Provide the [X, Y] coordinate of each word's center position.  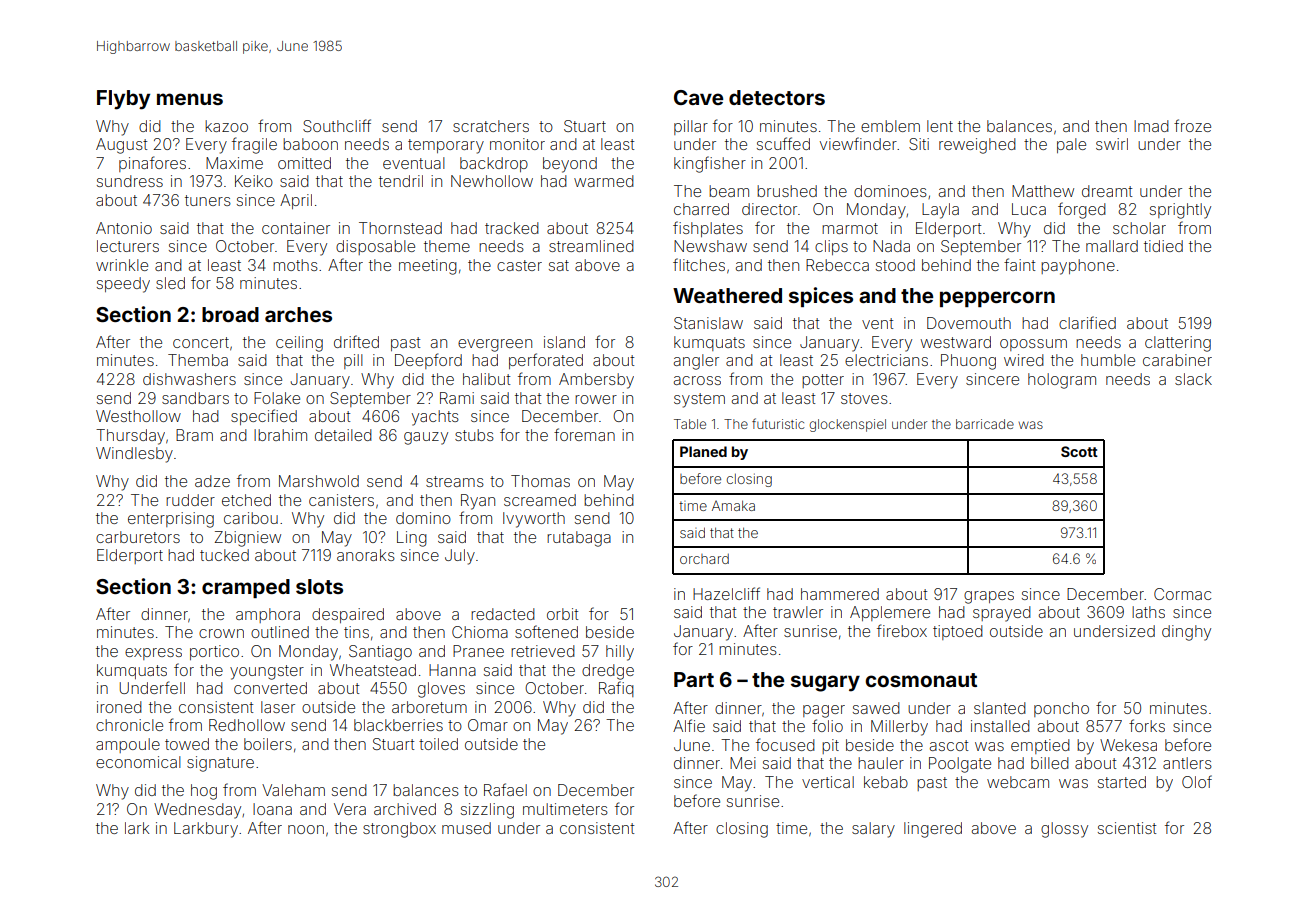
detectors [777, 97]
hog [204, 792]
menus [190, 99]
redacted [503, 614]
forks [1147, 725]
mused [466, 828]
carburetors [138, 537]
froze [1192, 125]
